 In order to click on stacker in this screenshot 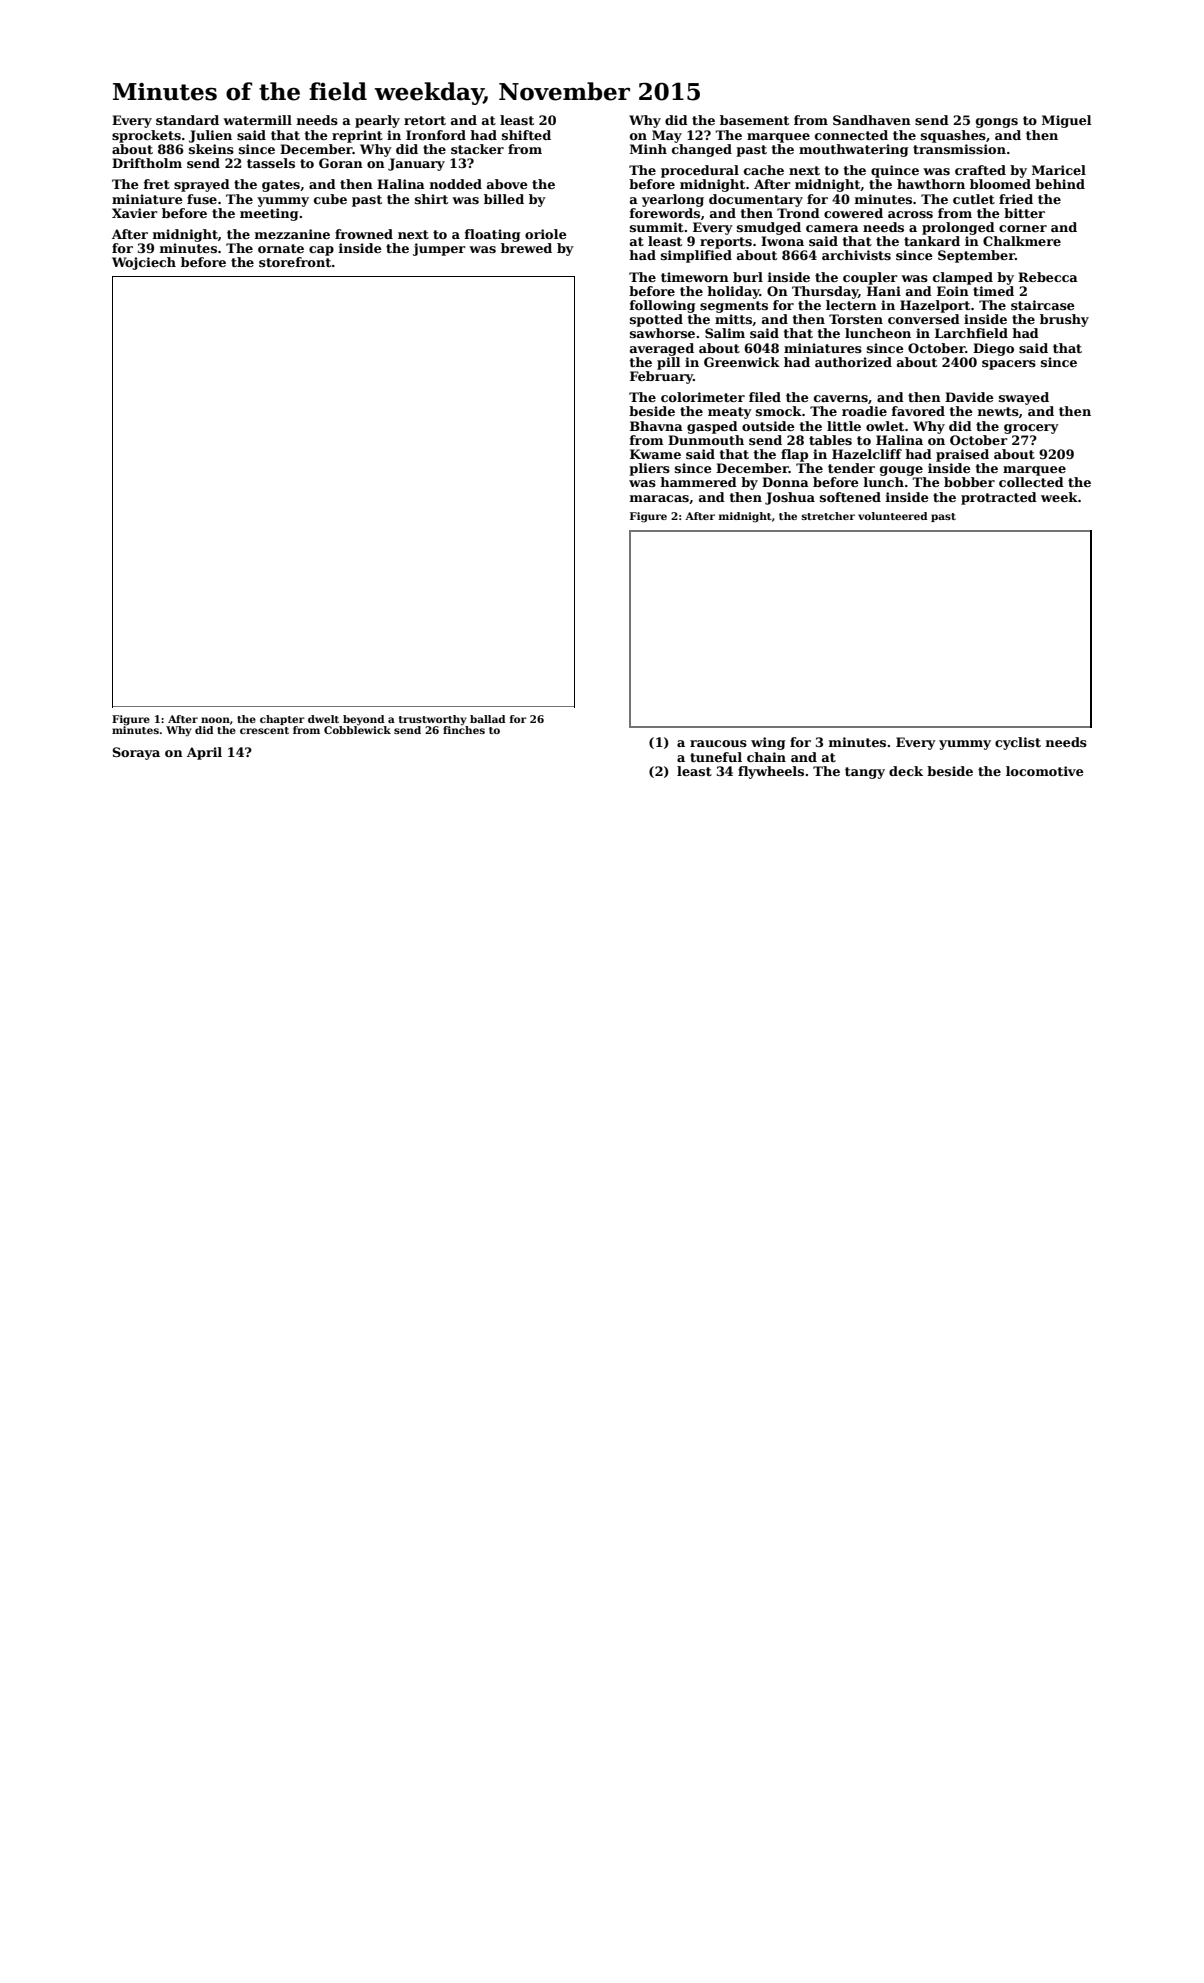, I will do `click(477, 149)`.
